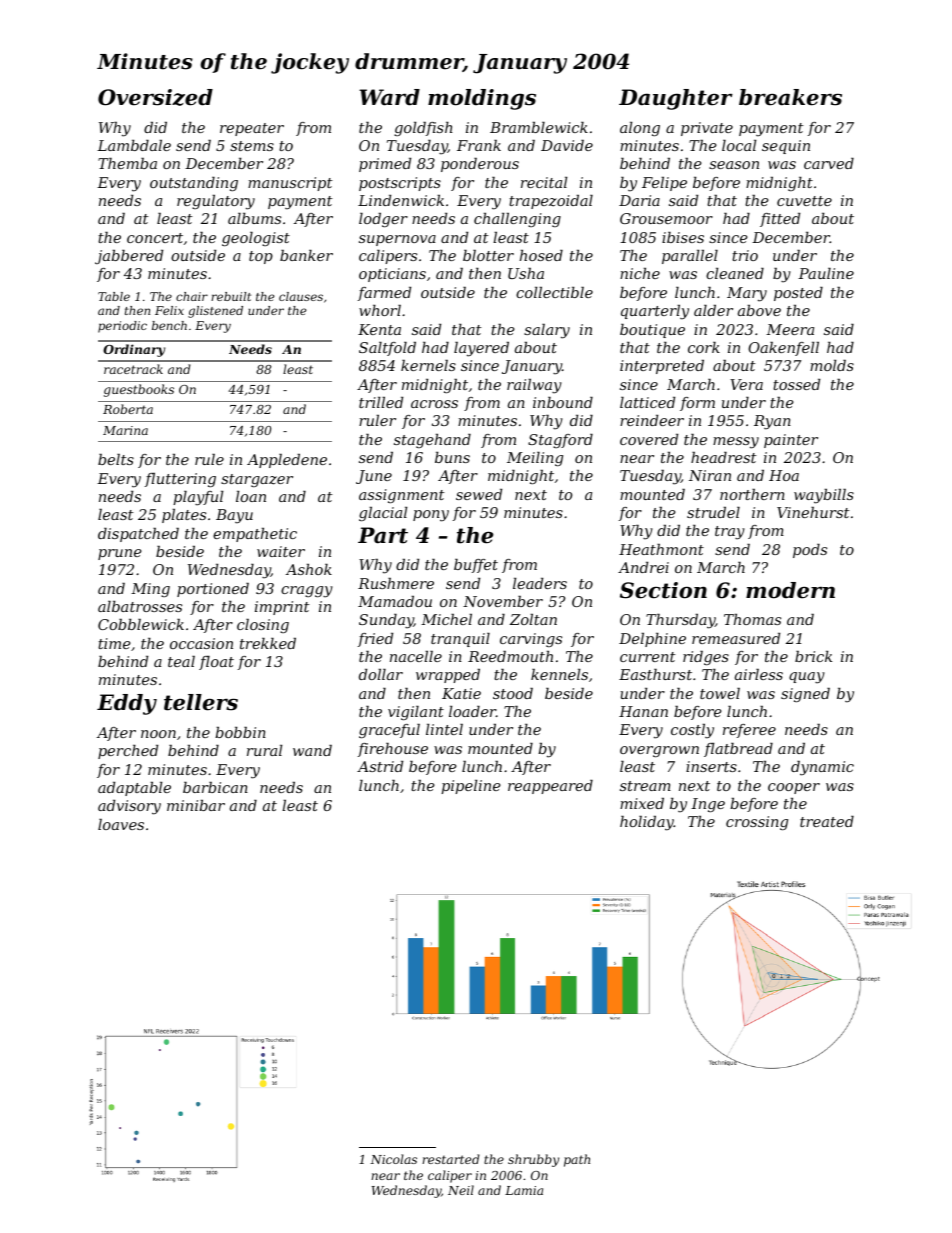 This document has width=952, height=1233. I want to click on modern, so click(790, 590).
